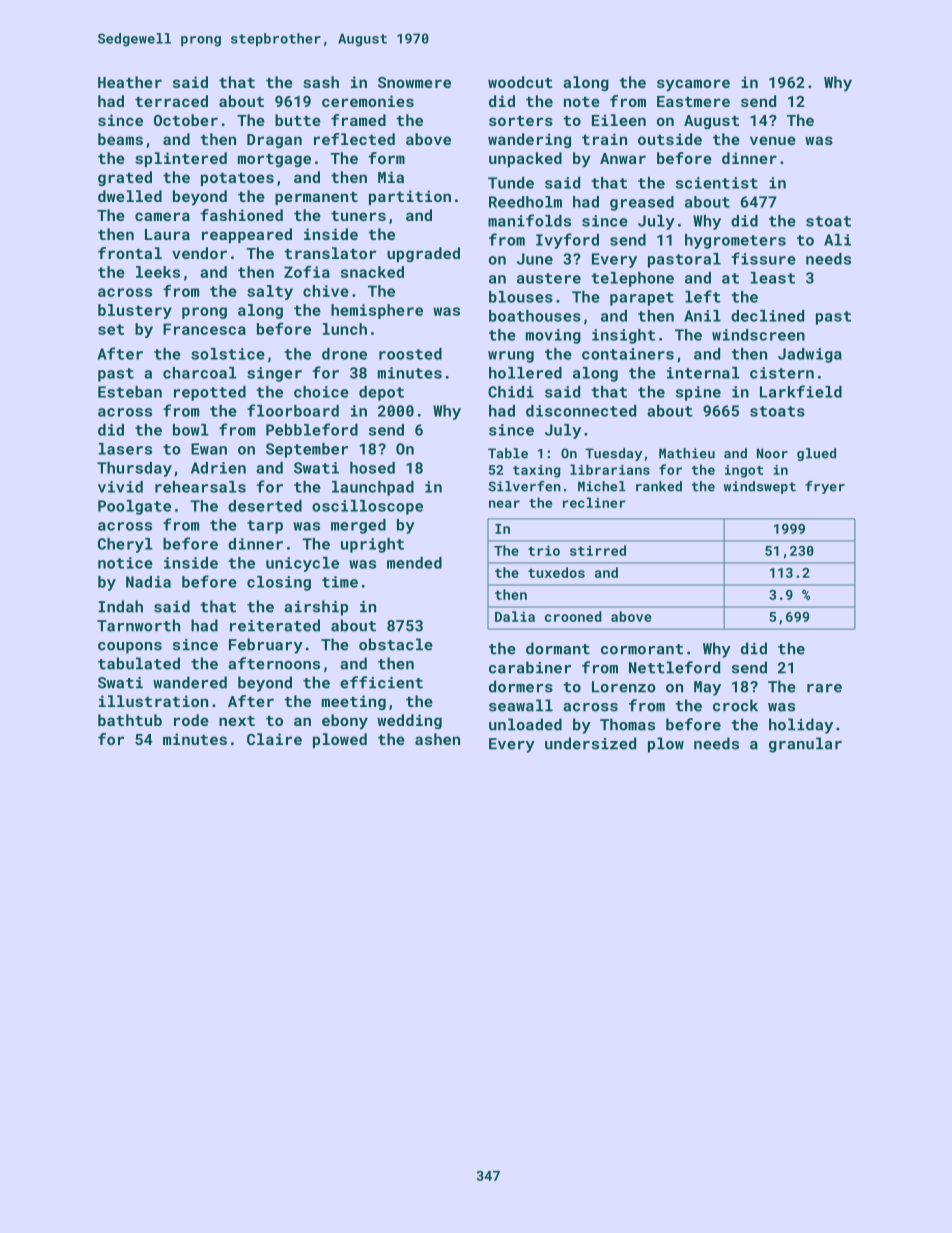 The image size is (952, 1233). What do you see at coordinates (508, 453) in the document?
I see `Table` at bounding box center [508, 453].
